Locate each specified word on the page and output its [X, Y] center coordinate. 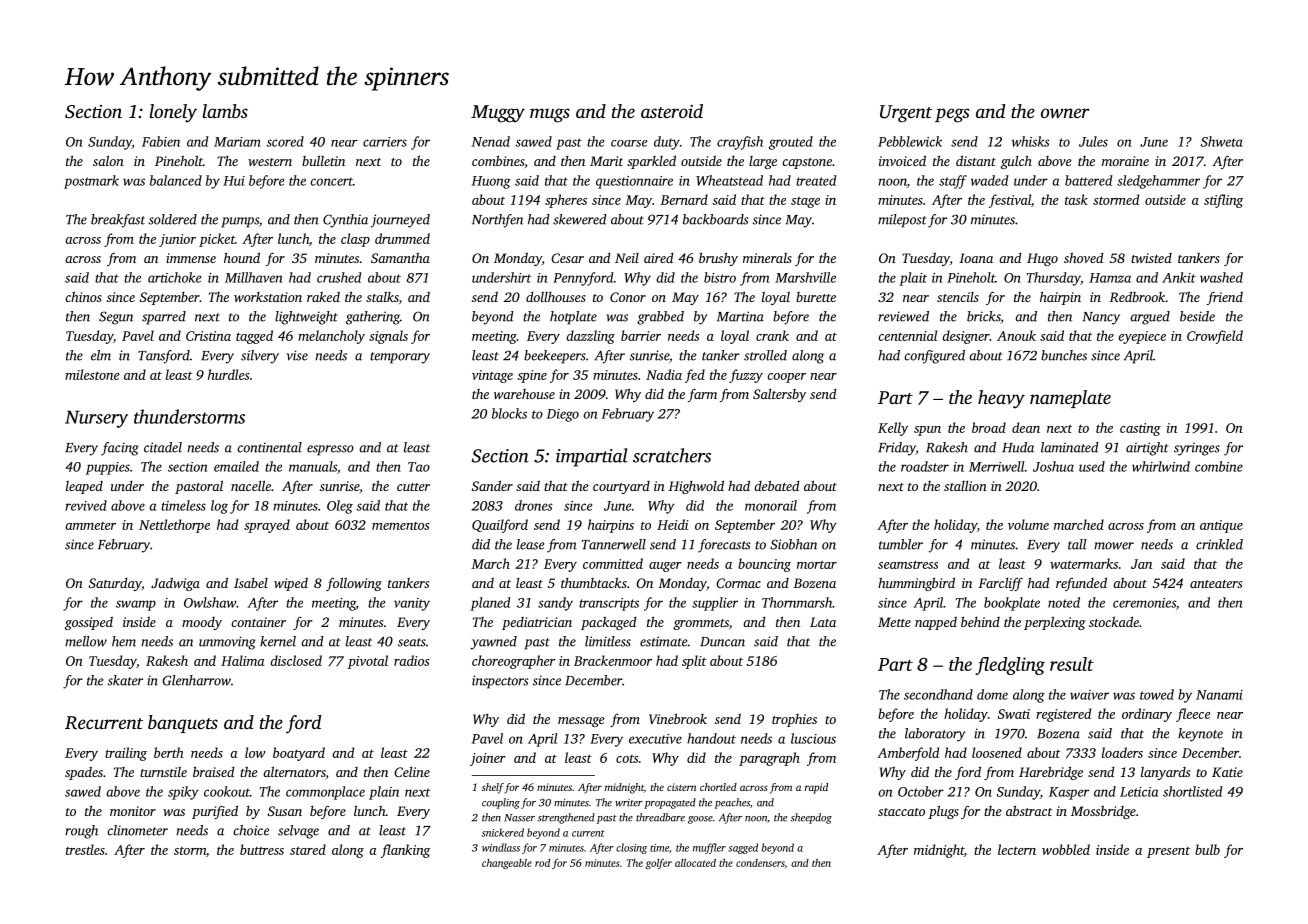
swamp [136, 605]
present [1168, 852]
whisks [1031, 141]
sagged [743, 848]
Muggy [498, 114]
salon [108, 160]
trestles [85, 849]
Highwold [696, 487]
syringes [1197, 449]
